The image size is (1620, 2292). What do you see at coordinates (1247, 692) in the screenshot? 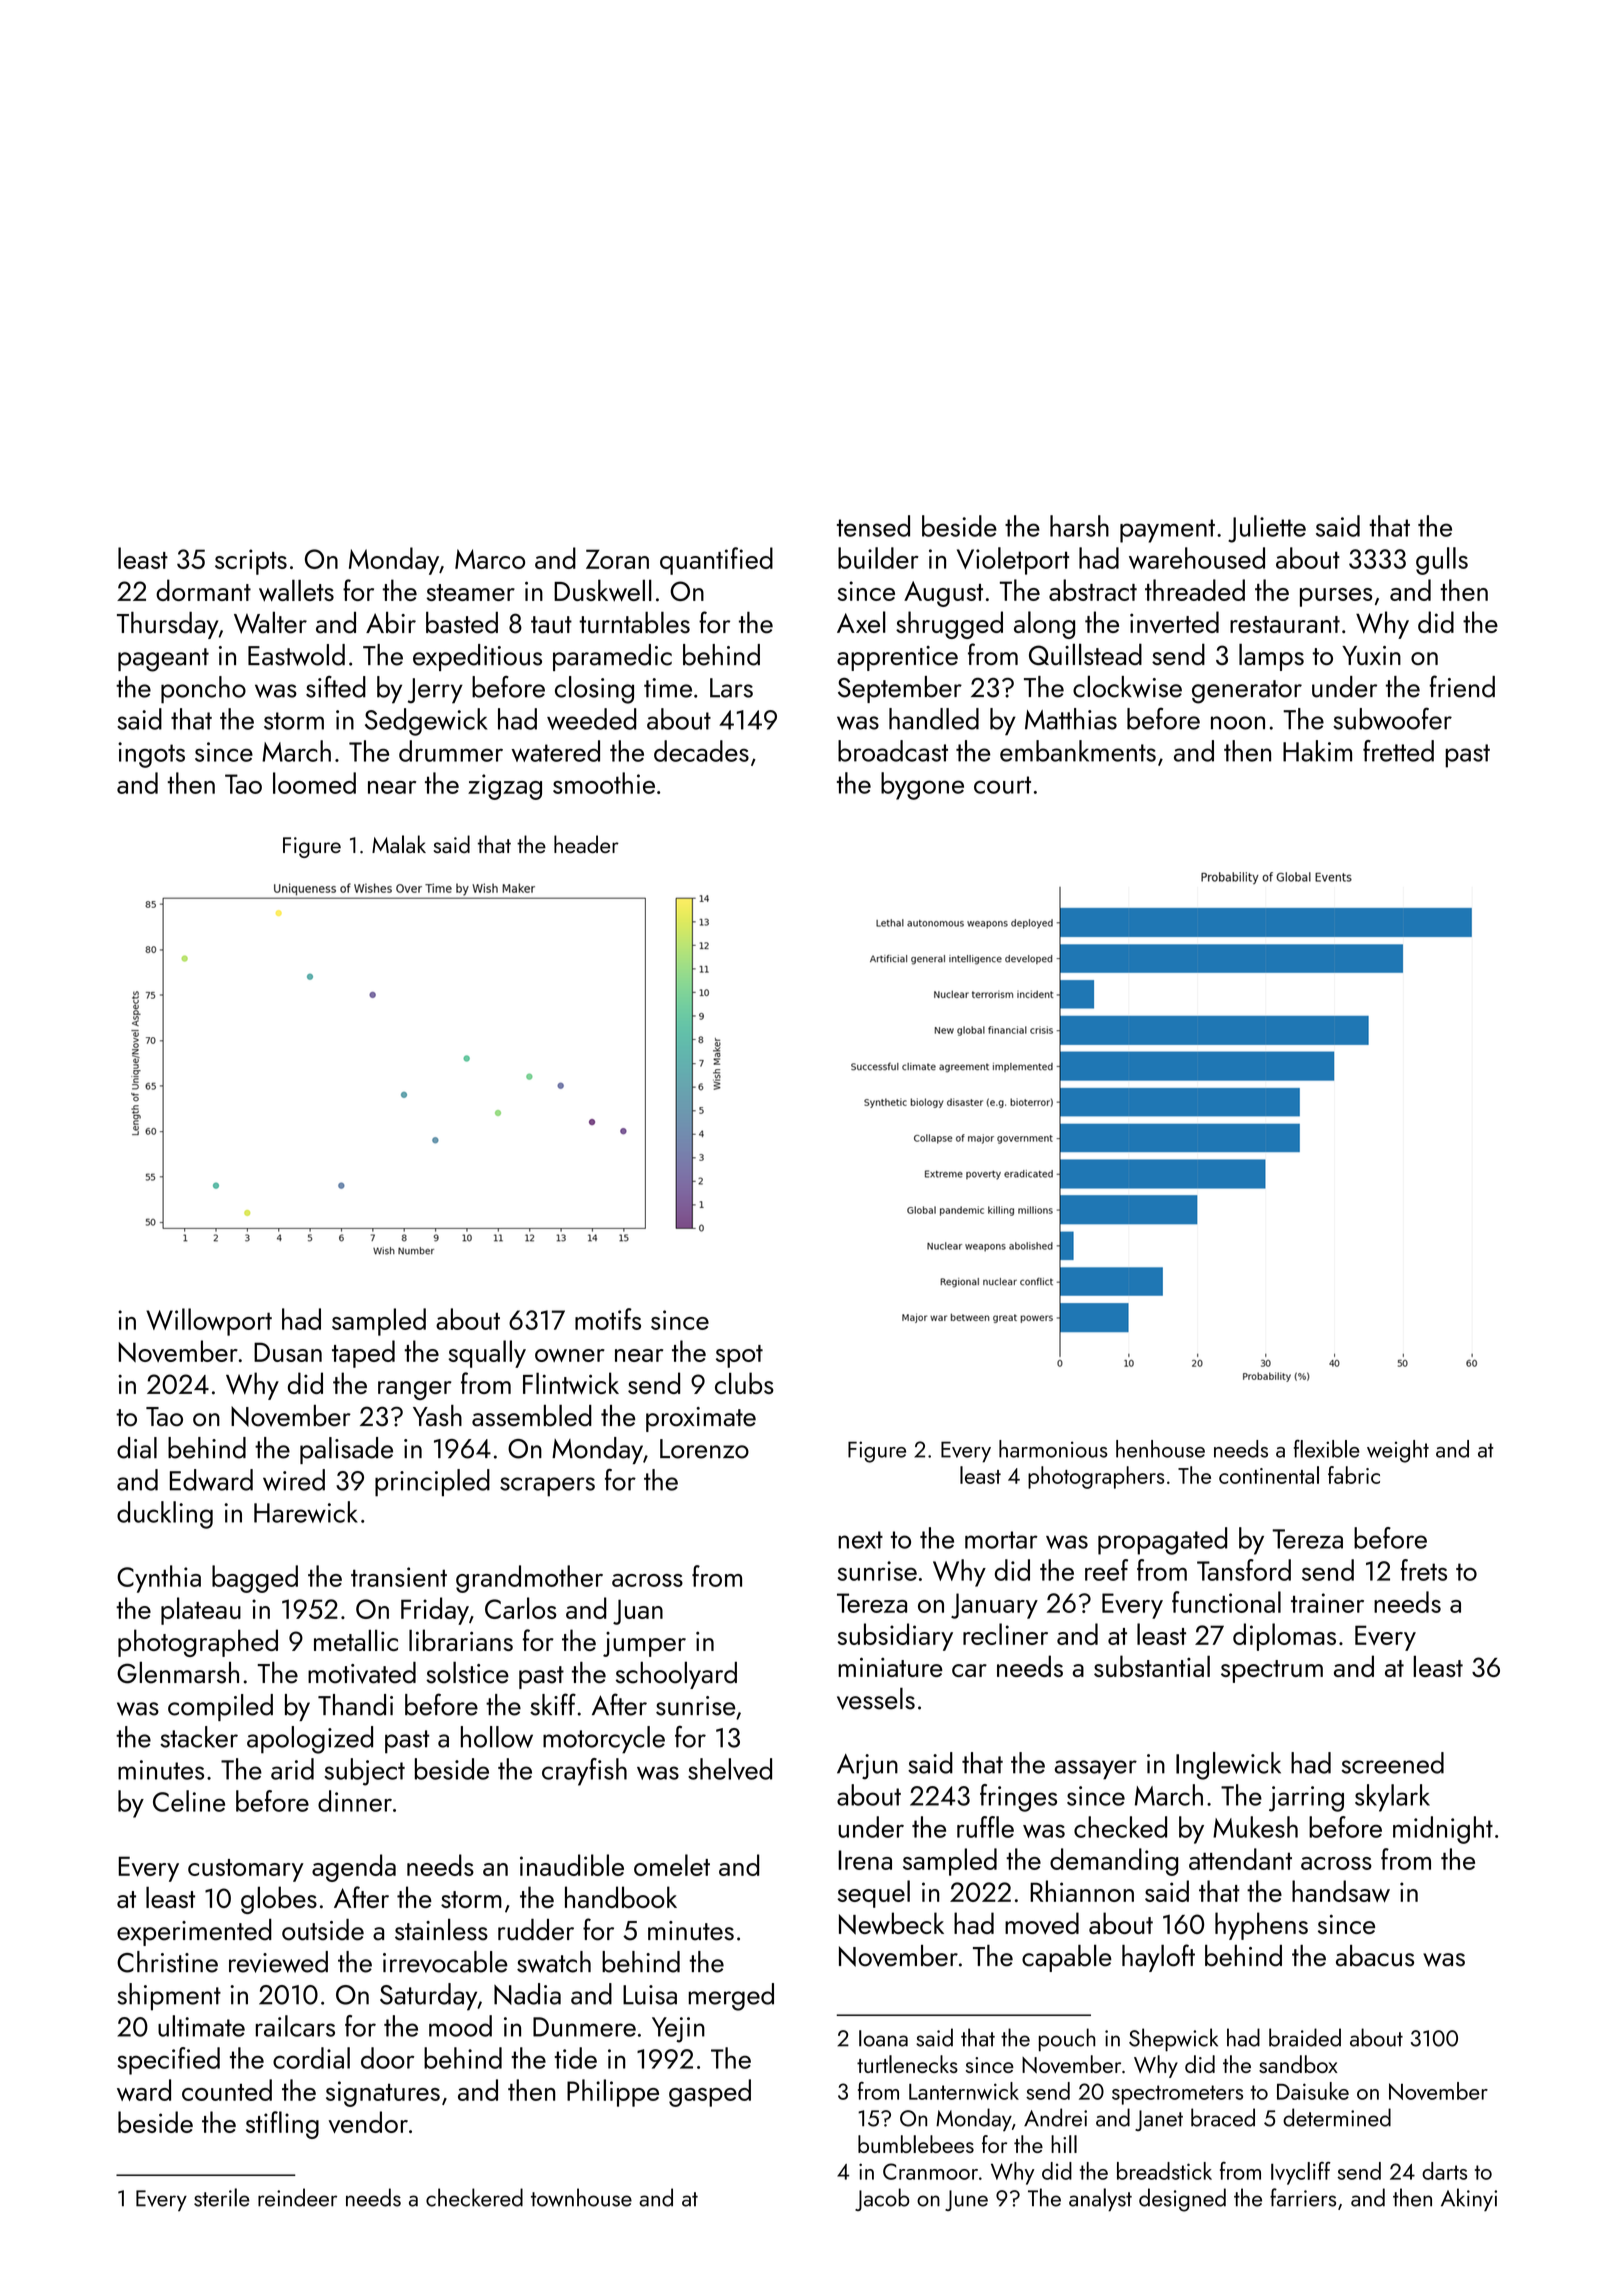
I see `generator` at bounding box center [1247, 692].
